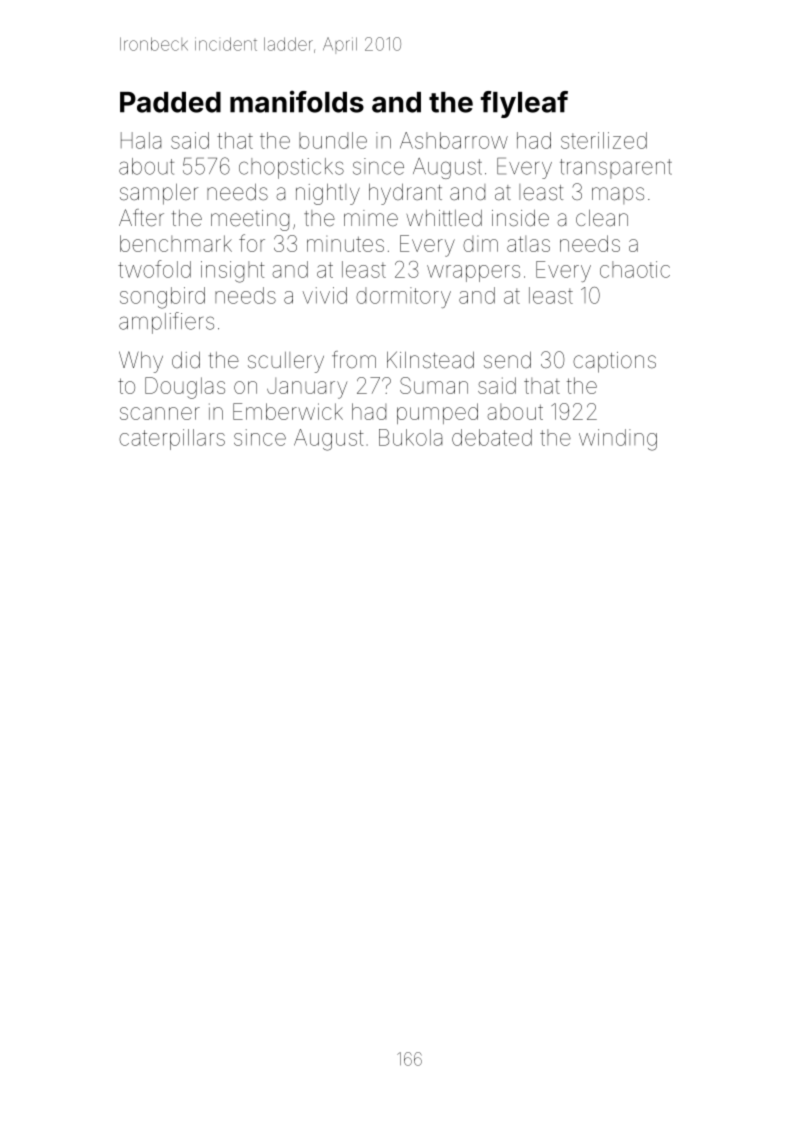 This screenshot has height=1124, width=792. I want to click on sterilized, so click(604, 140).
